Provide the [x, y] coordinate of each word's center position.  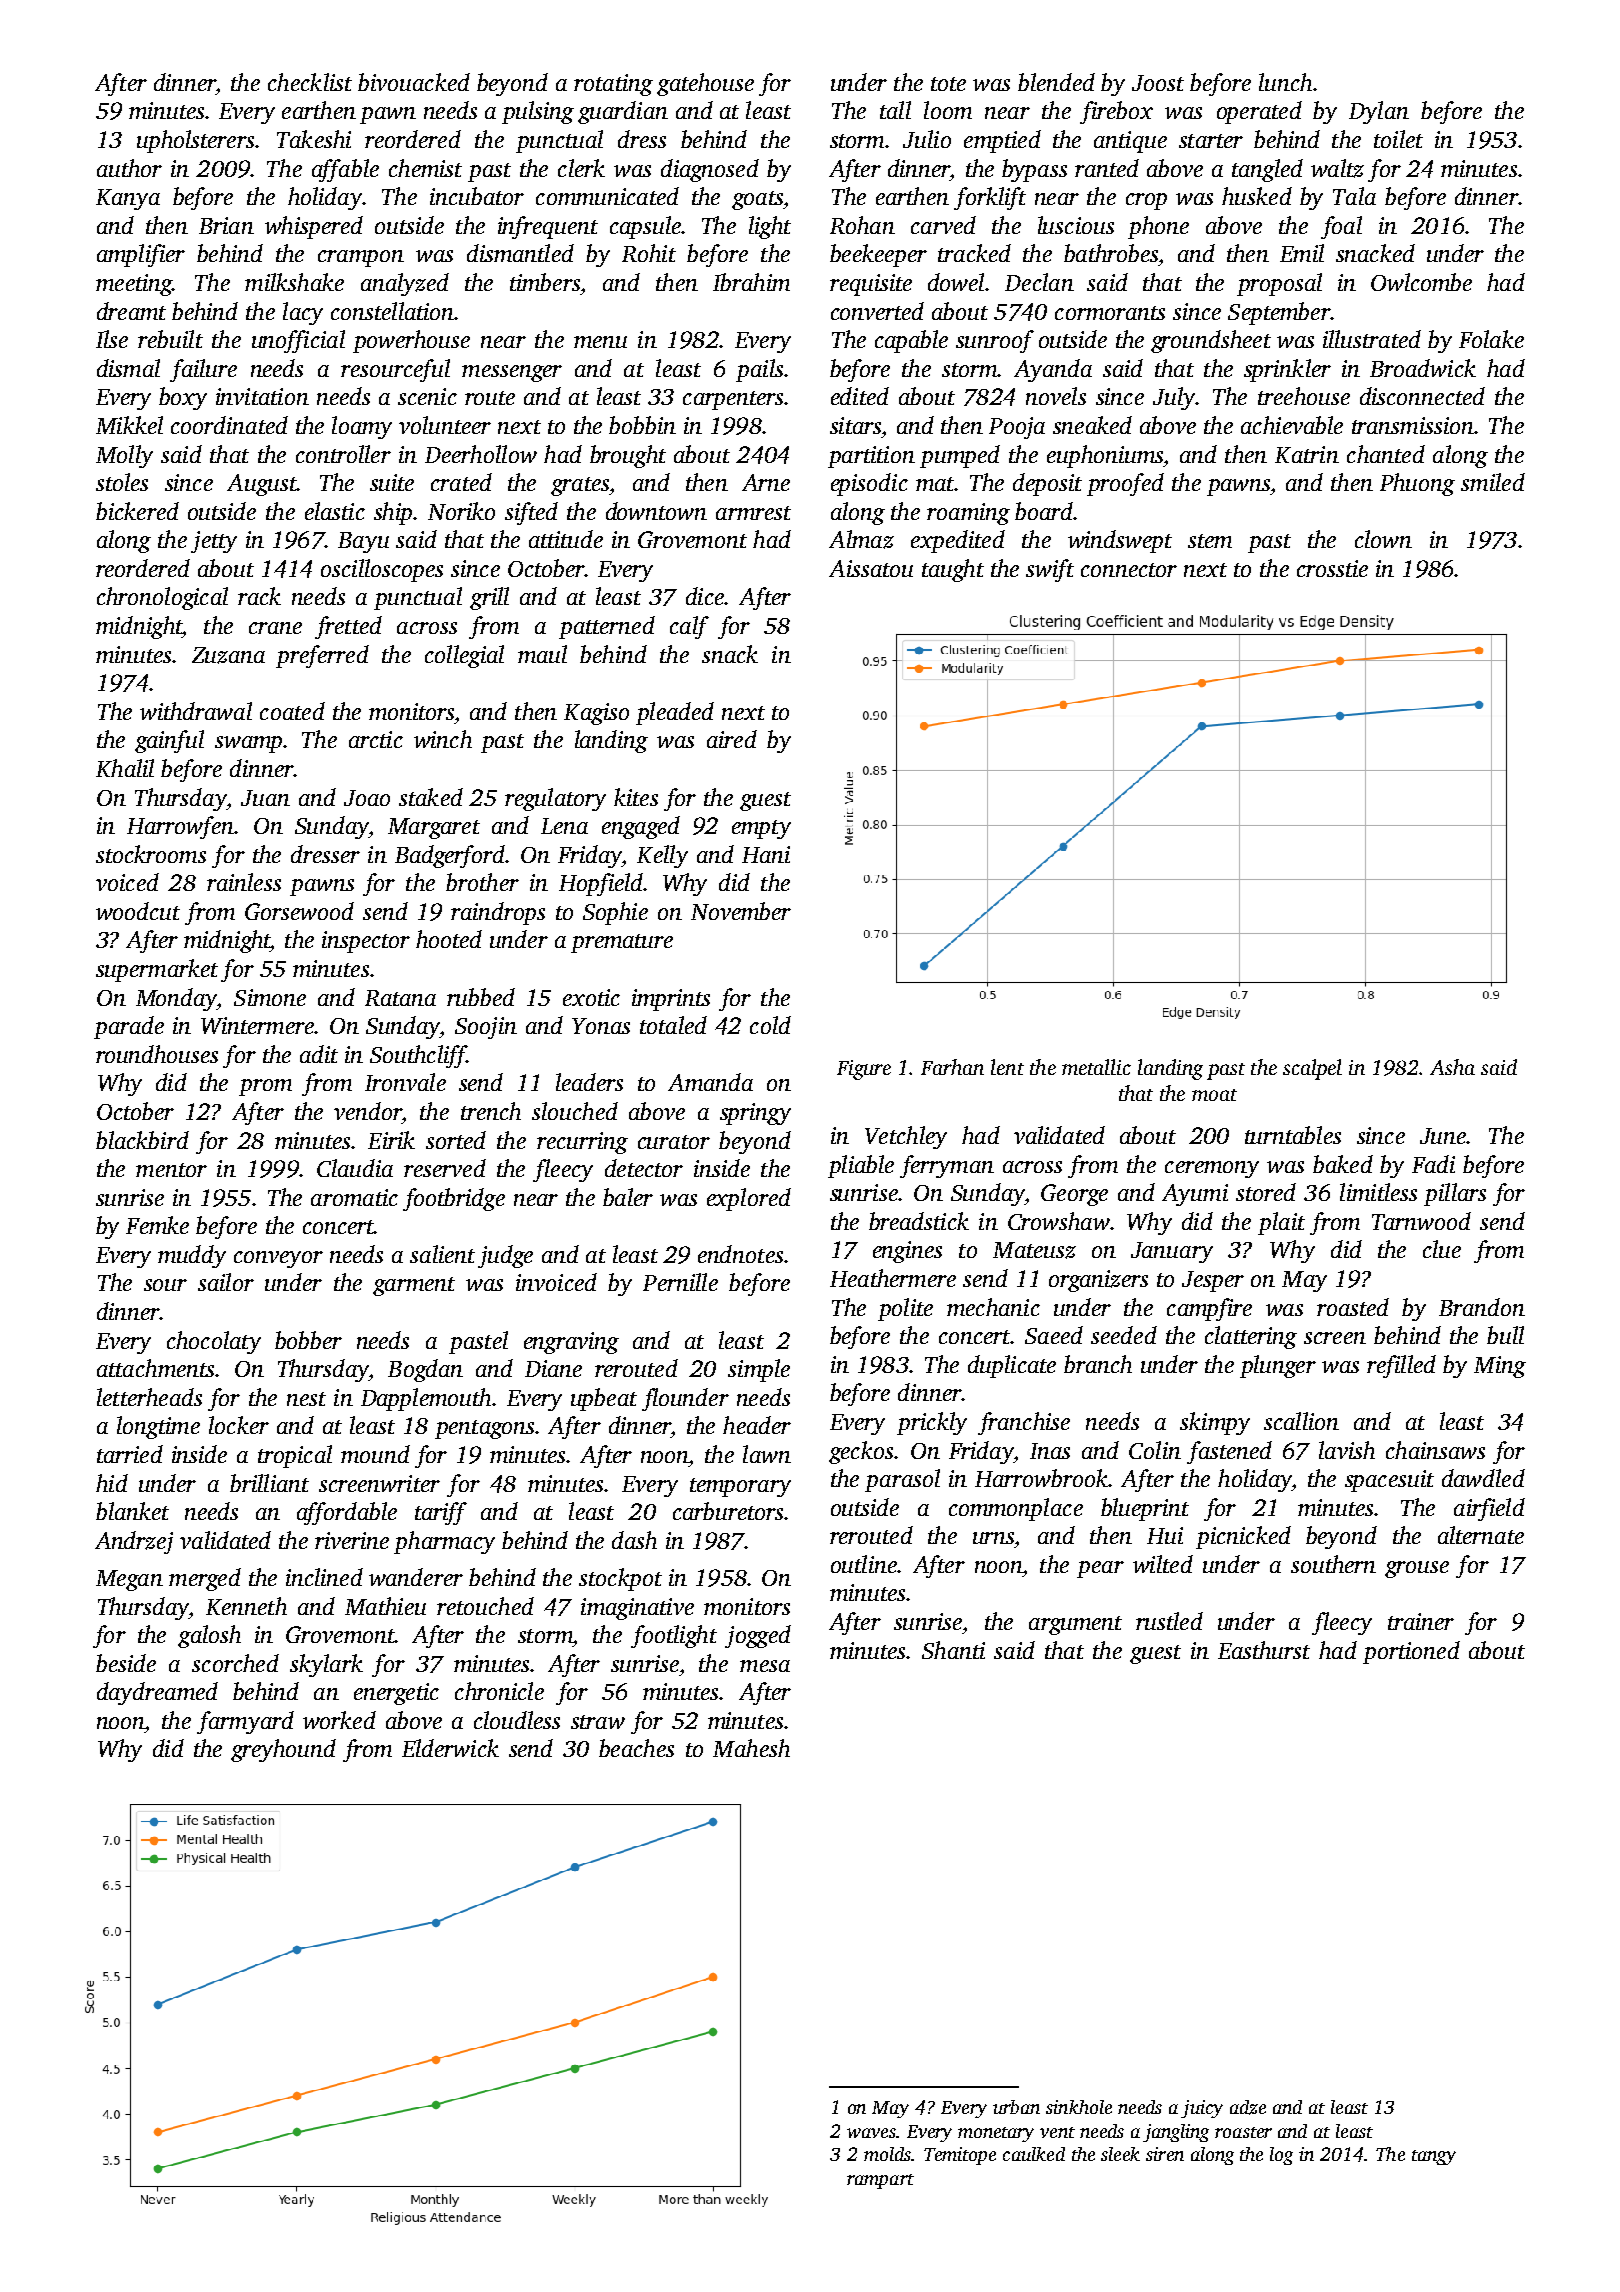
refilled [1401, 1366]
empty [761, 829]
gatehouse [705, 84]
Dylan [1379, 112]
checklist [310, 82]
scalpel [1312, 1069]
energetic [396, 1694]
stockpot [620, 1579]
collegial [464, 656]
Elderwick [450, 1748]
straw [598, 1722]
